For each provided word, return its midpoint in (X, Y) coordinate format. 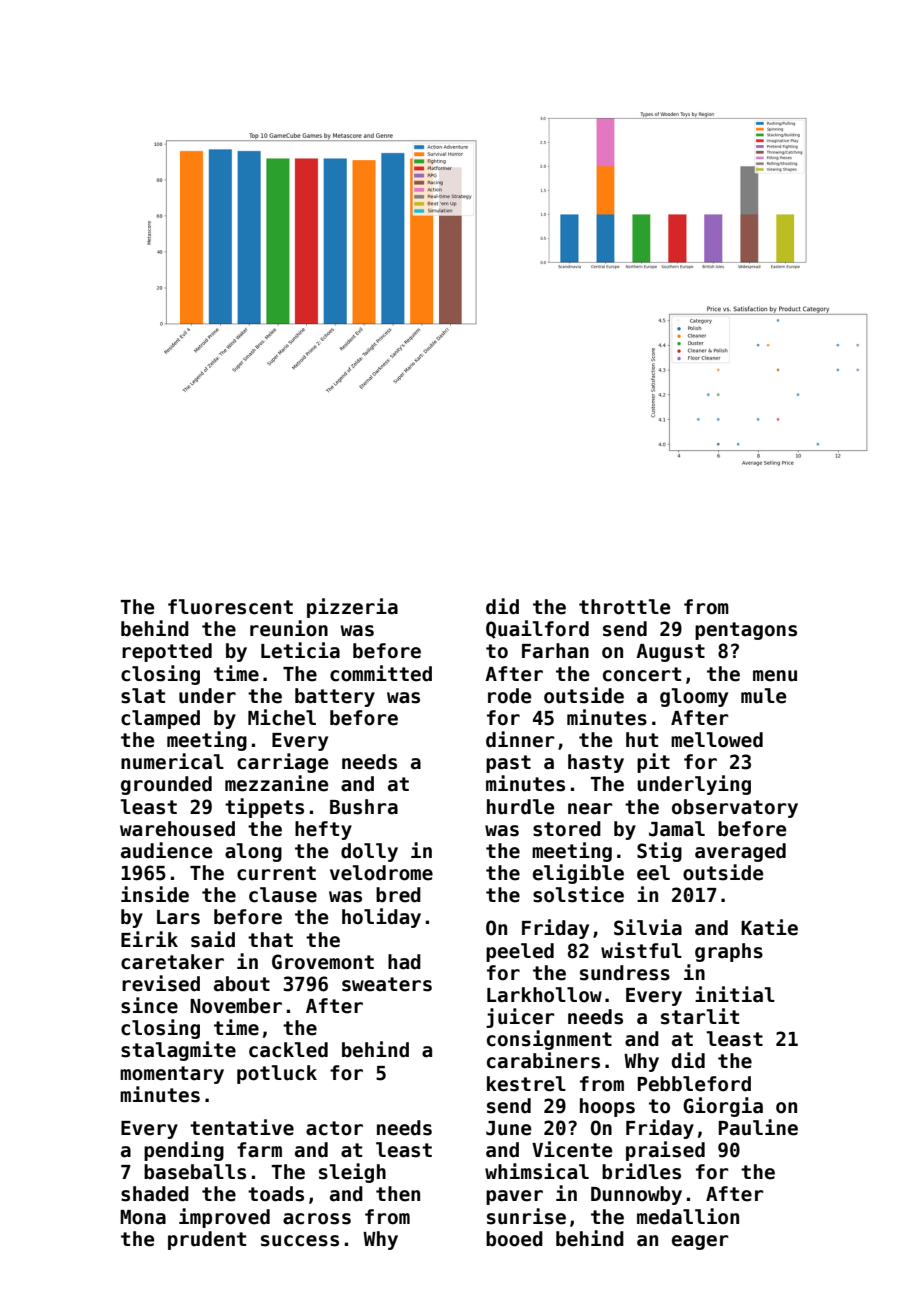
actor (334, 1128)
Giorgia (723, 1107)
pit (653, 763)
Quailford (537, 629)
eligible (578, 874)
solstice (578, 894)
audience (166, 850)
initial (735, 994)
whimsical (537, 1171)
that (270, 940)
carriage (282, 763)
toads (276, 1194)
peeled (520, 952)
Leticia (300, 650)
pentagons (746, 631)
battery (335, 697)
